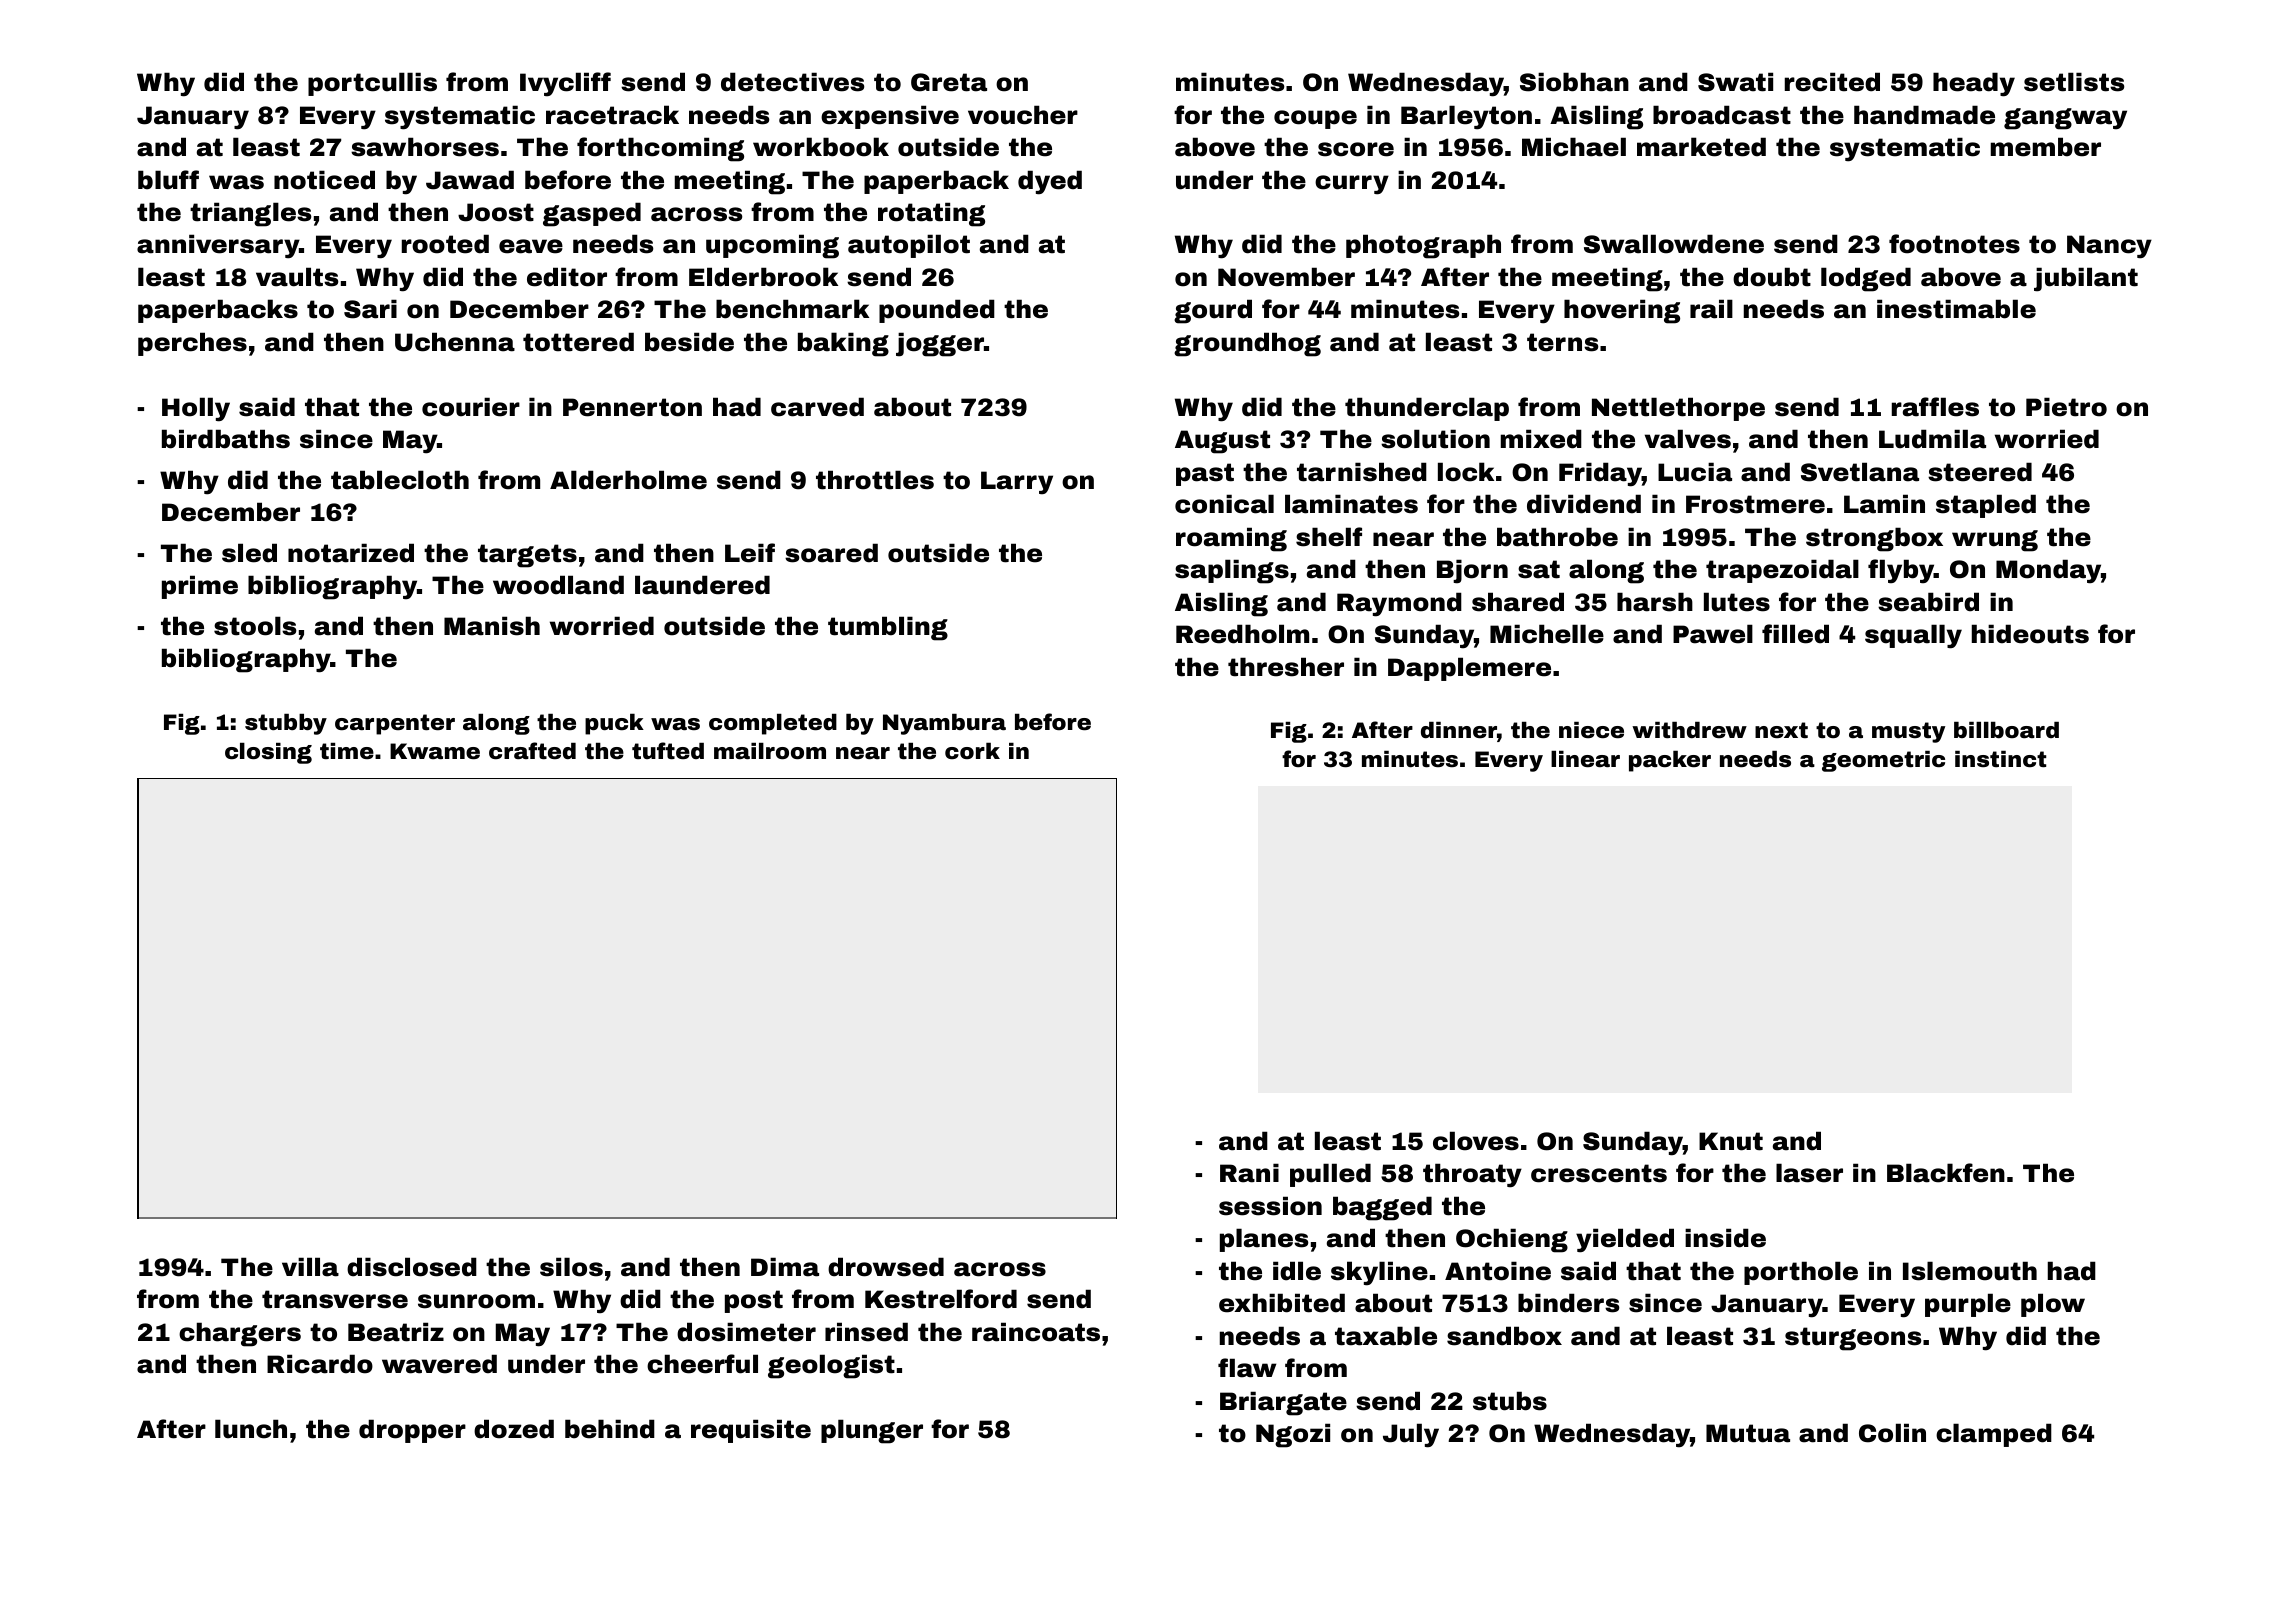 This page has width=2292, height=1620. Describe the element at coordinates (1459, 730) in the page. I see `dinner` at that location.
